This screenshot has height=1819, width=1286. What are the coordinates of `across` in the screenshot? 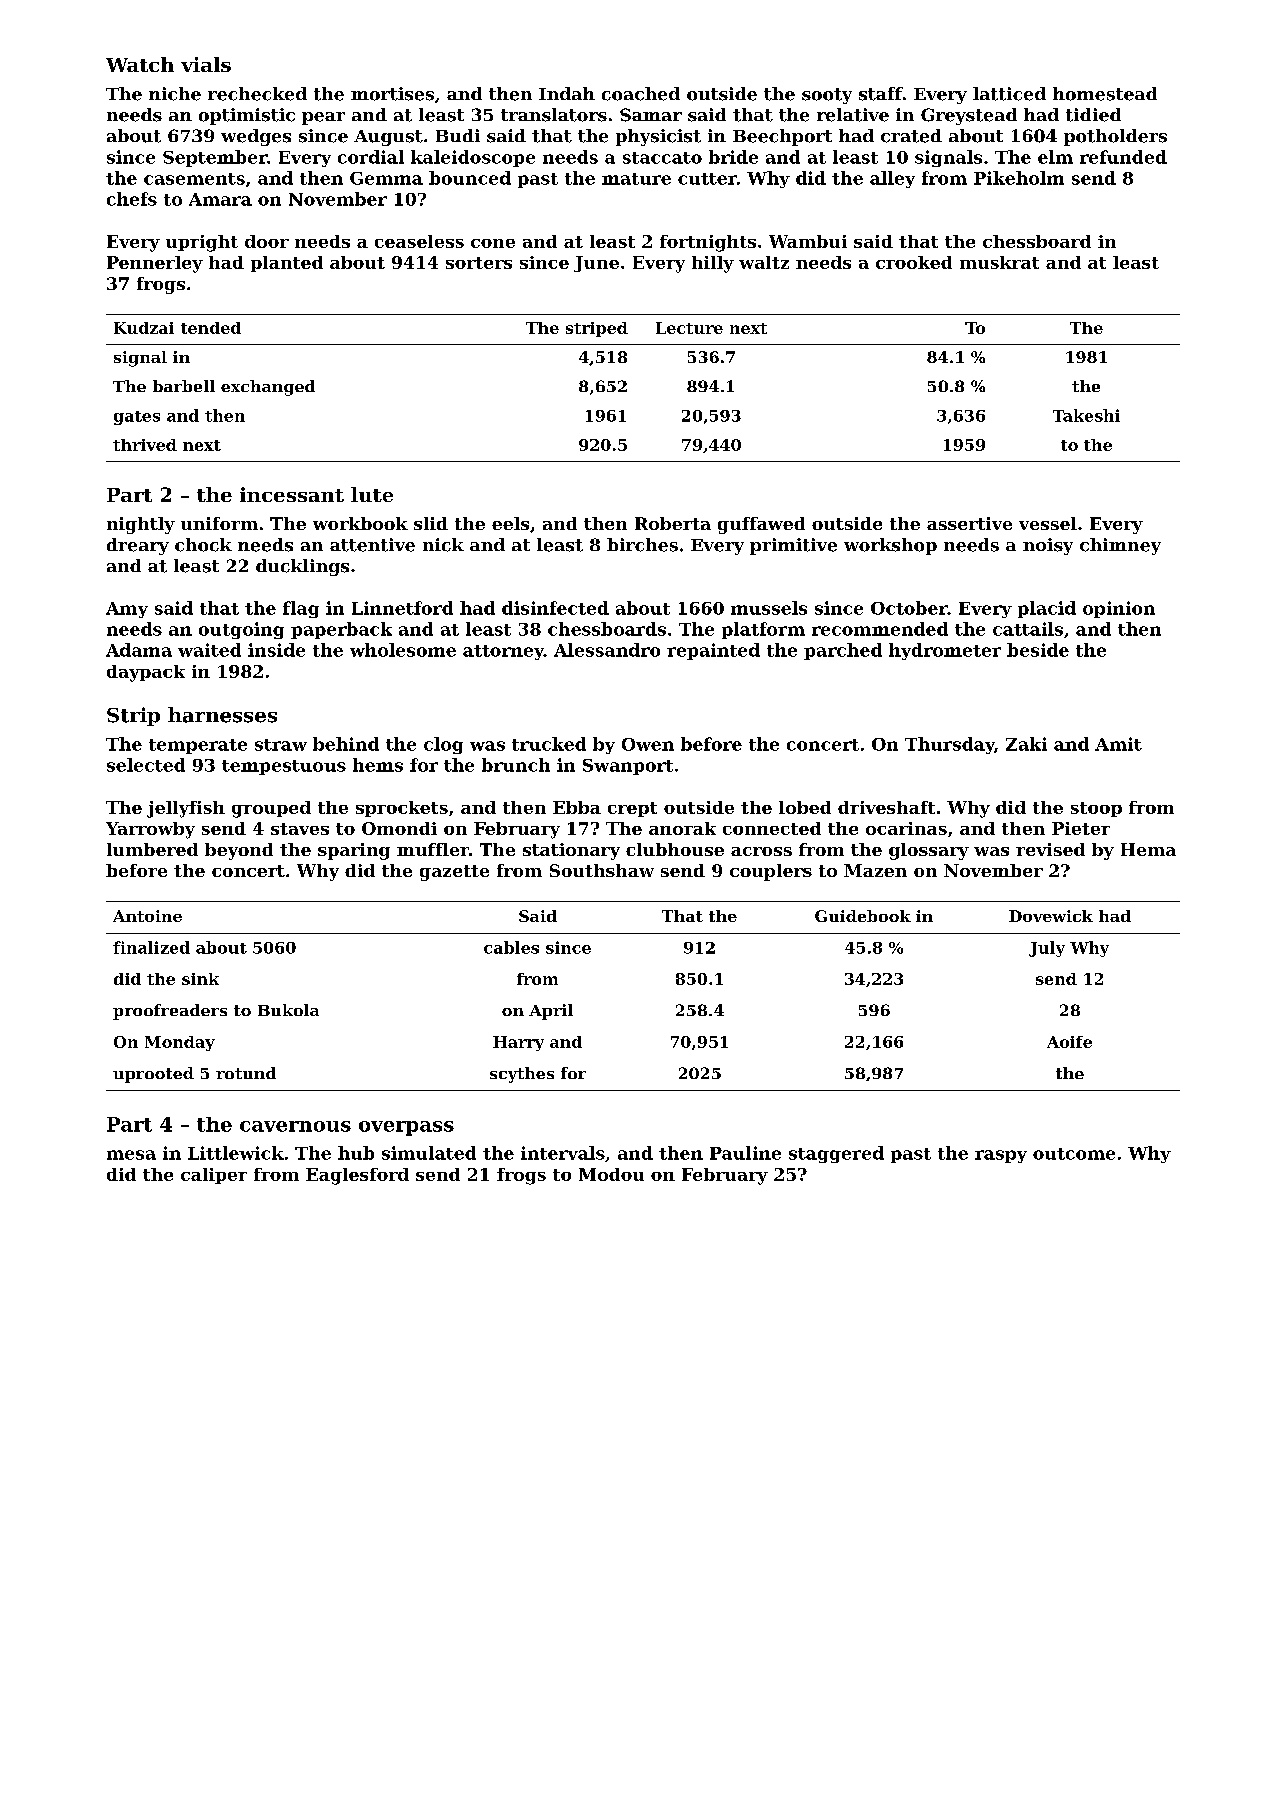 It's located at (761, 851).
